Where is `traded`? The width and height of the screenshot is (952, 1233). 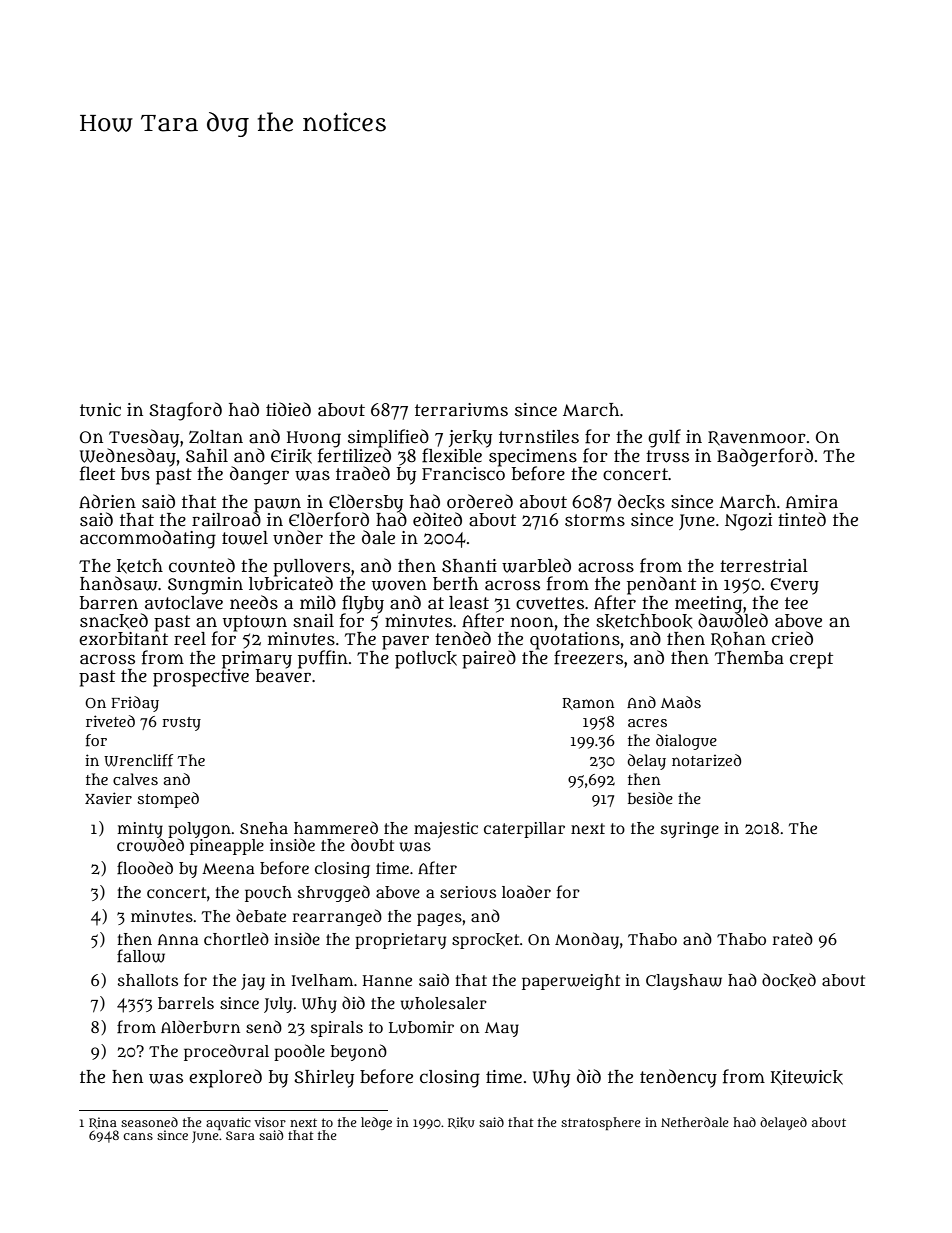 traded is located at coordinates (363, 473).
